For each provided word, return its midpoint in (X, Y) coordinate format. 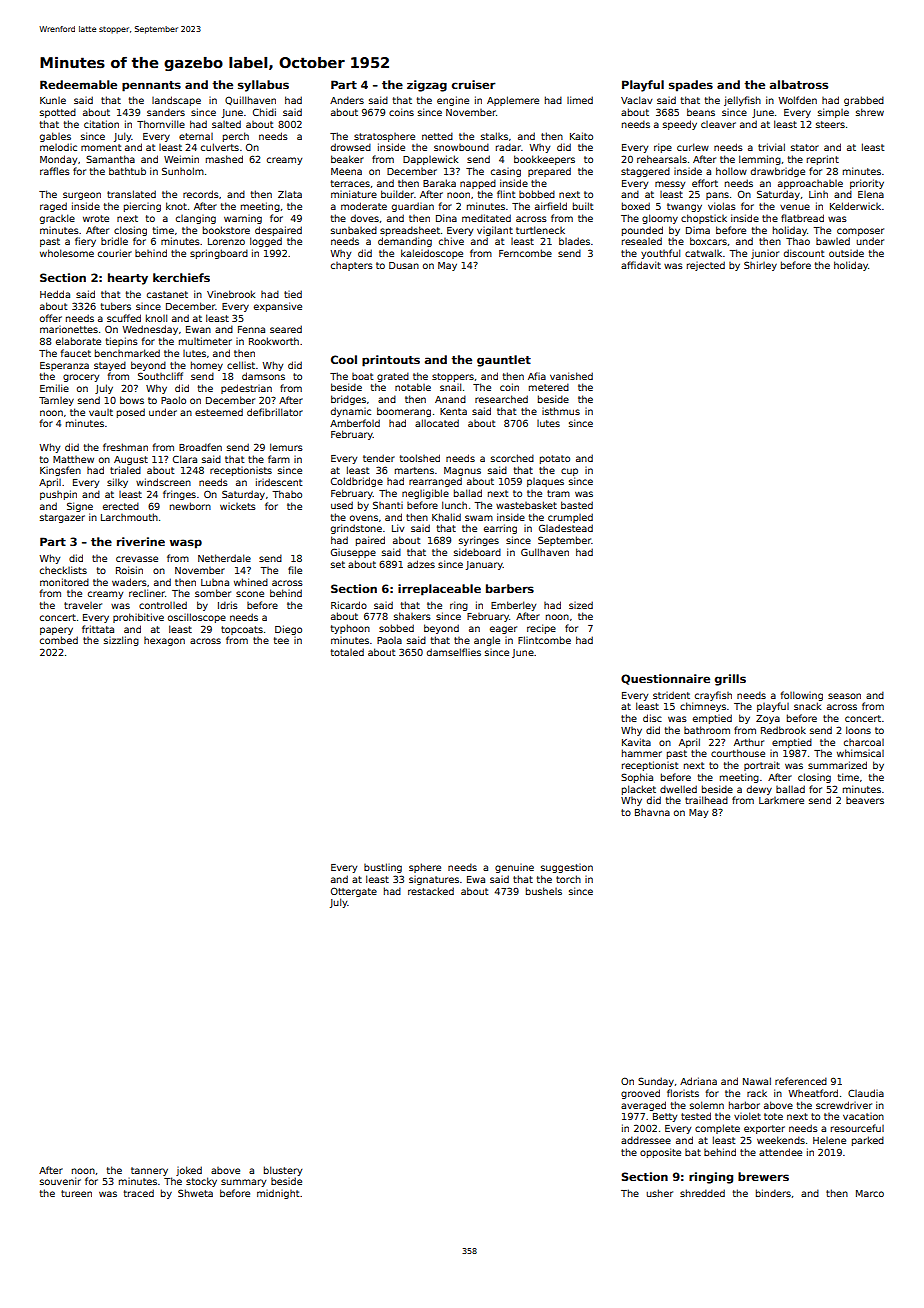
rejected (706, 266)
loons (858, 730)
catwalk (703, 253)
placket (639, 790)
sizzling (121, 641)
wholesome (67, 253)
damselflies (454, 652)
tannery (149, 1171)
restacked (431, 891)
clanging (196, 219)
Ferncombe (525, 253)
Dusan (404, 265)
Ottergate (354, 892)
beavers (865, 800)
